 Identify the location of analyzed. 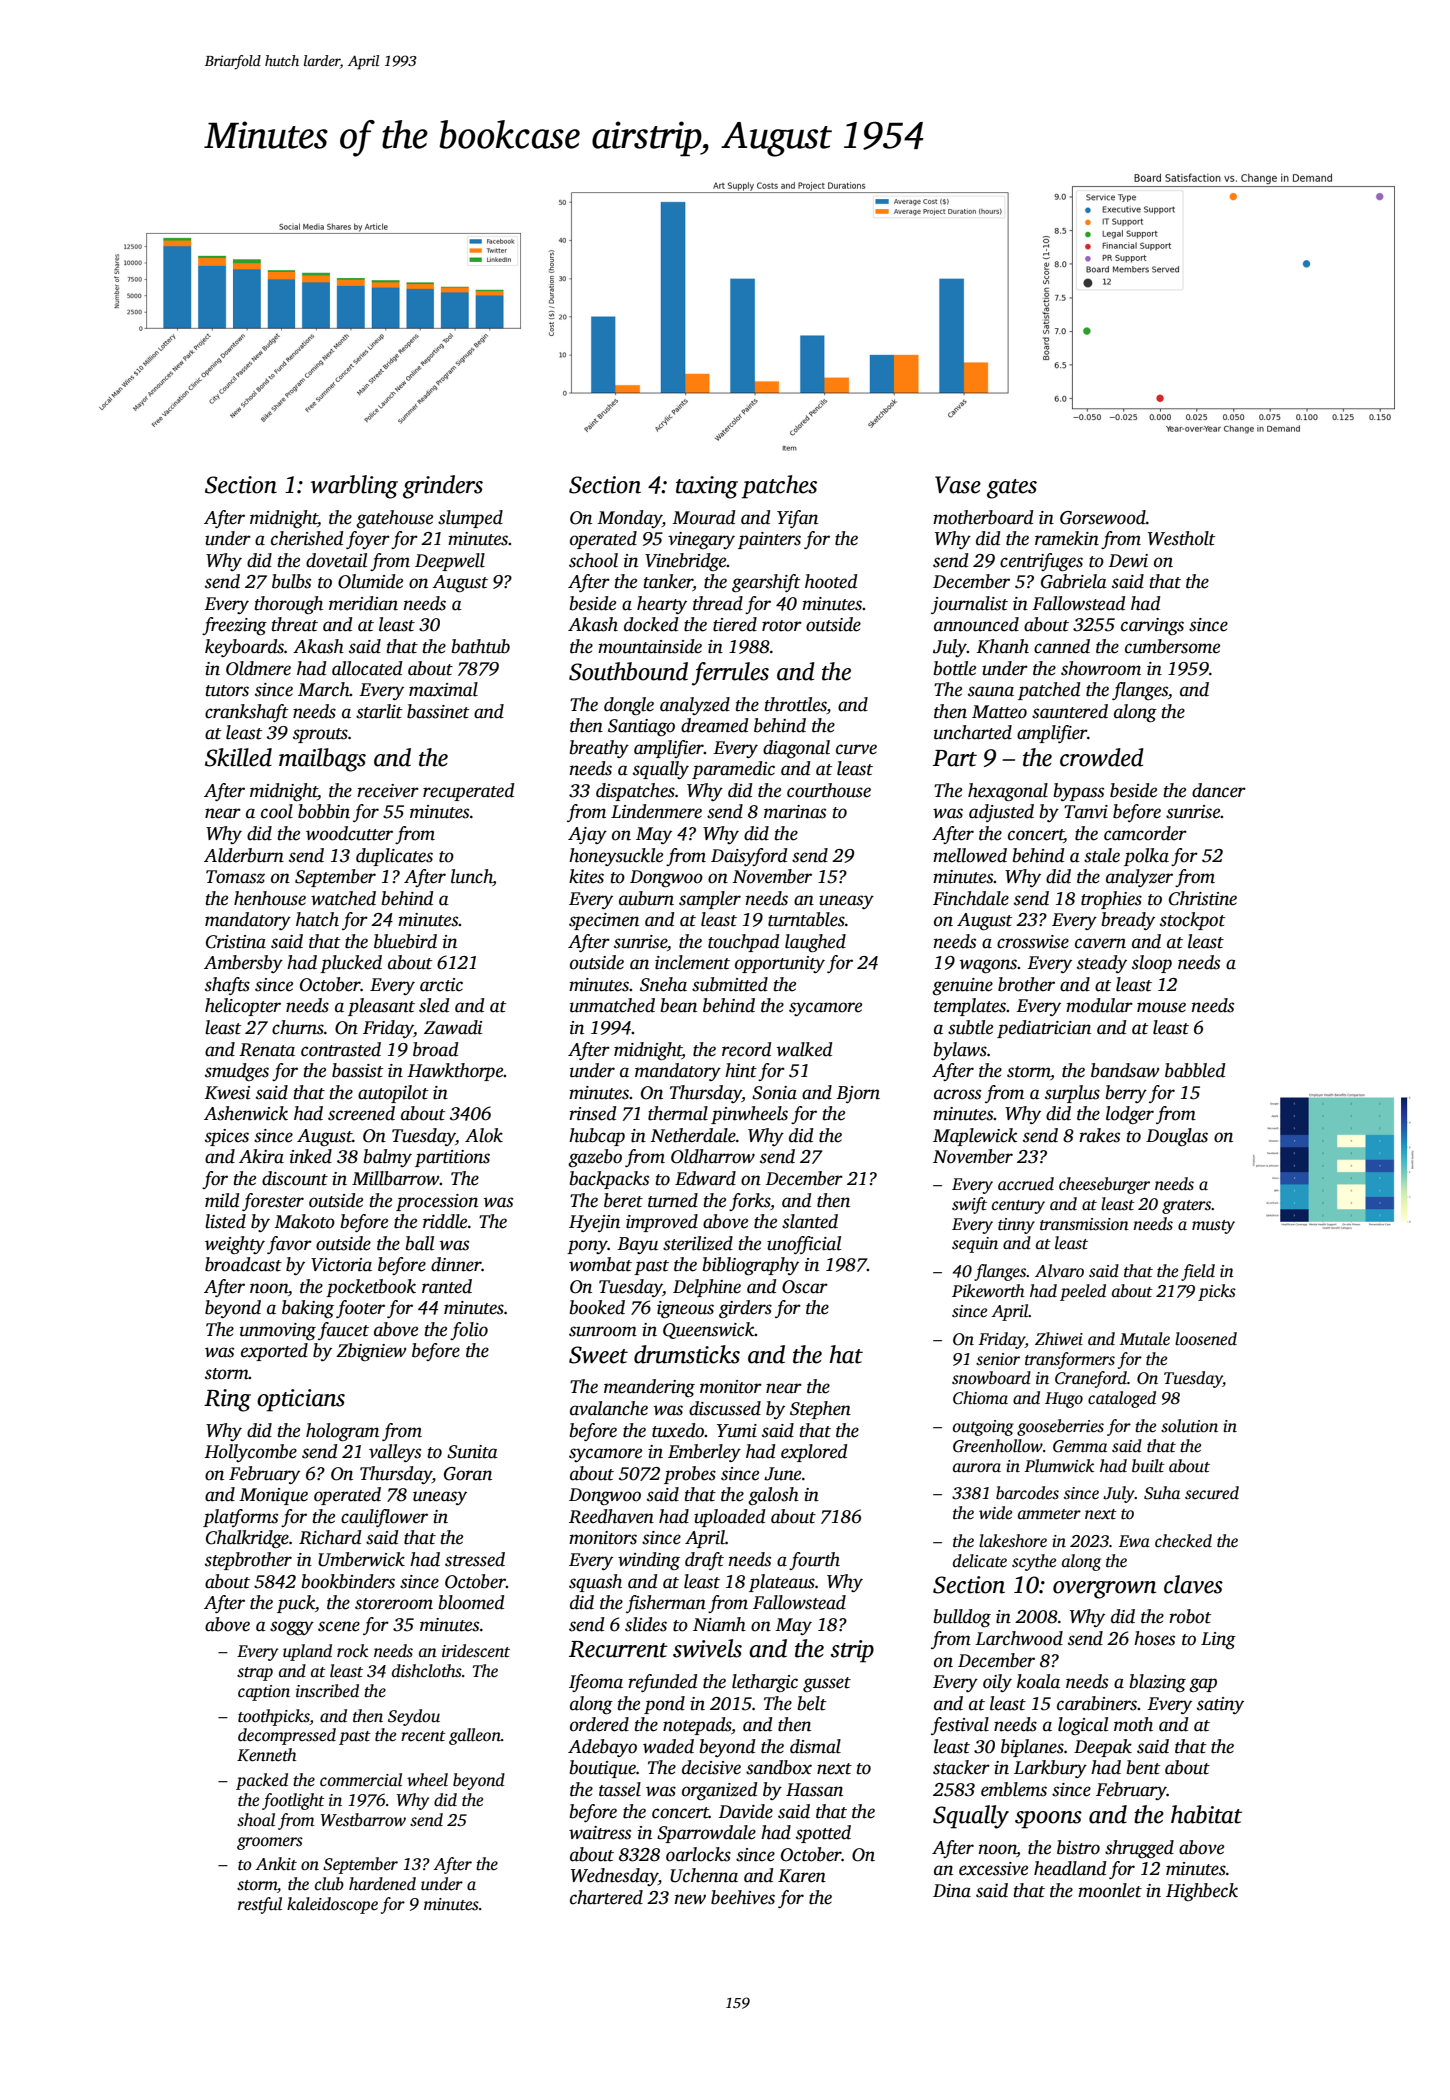
(695, 706).
